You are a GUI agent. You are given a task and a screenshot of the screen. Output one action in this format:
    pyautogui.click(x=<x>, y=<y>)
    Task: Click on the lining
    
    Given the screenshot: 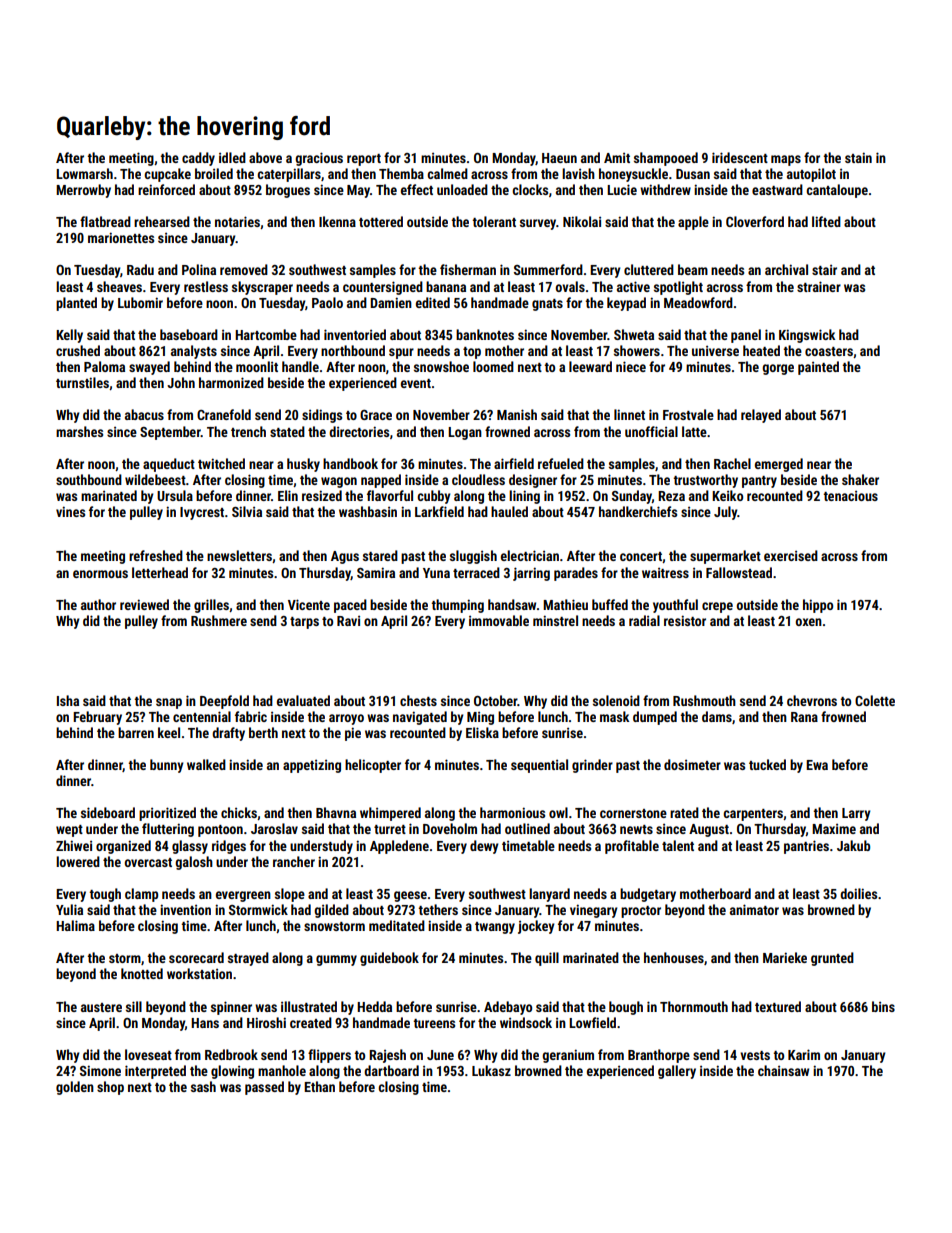 What is the action you would take?
    pyautogui.click(x=524, y=497)
